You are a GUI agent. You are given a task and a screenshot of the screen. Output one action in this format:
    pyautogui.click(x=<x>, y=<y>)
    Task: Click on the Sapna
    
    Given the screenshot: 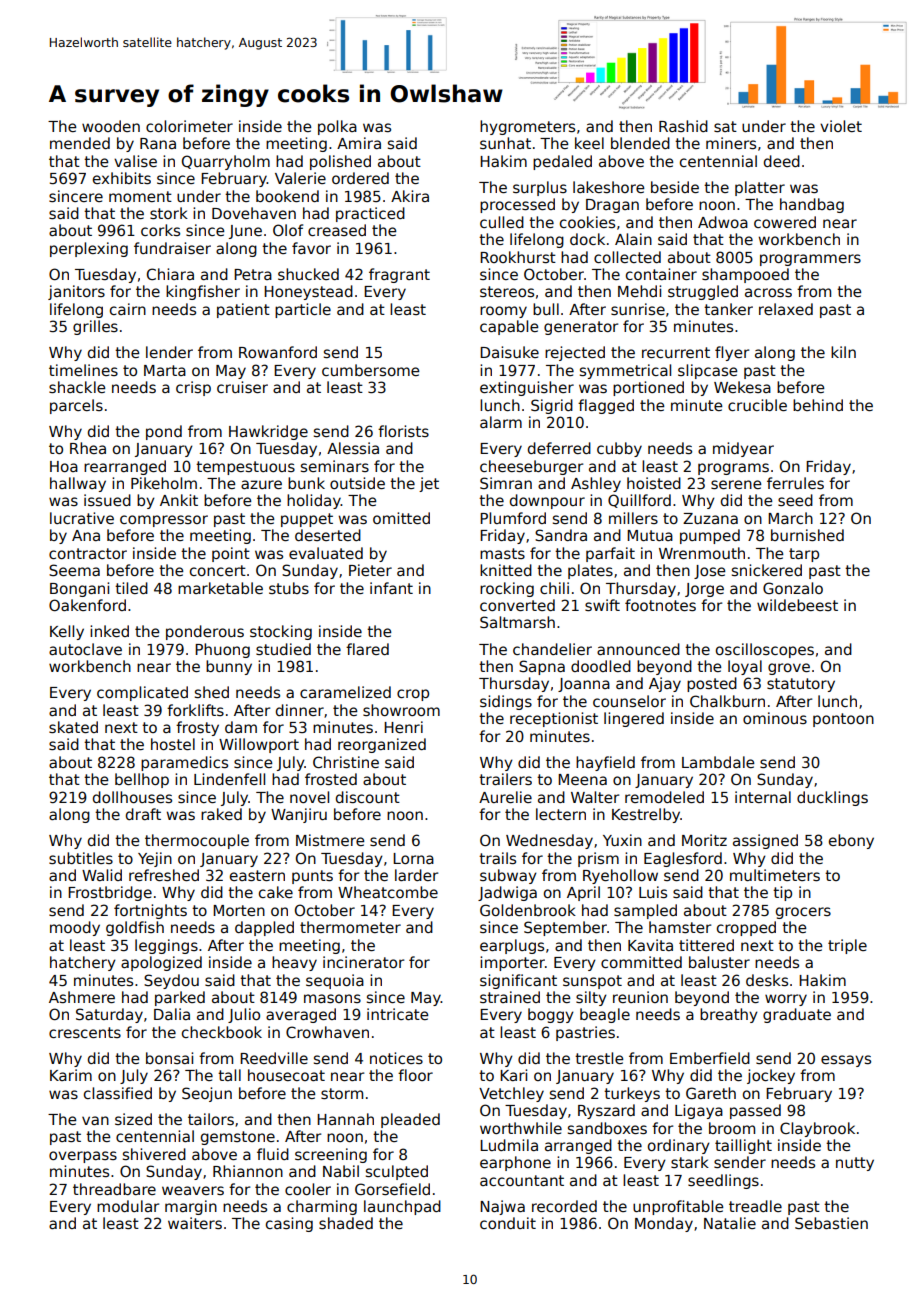 What is the action you would take?
    pyautogui.click(x=542, y=667)
